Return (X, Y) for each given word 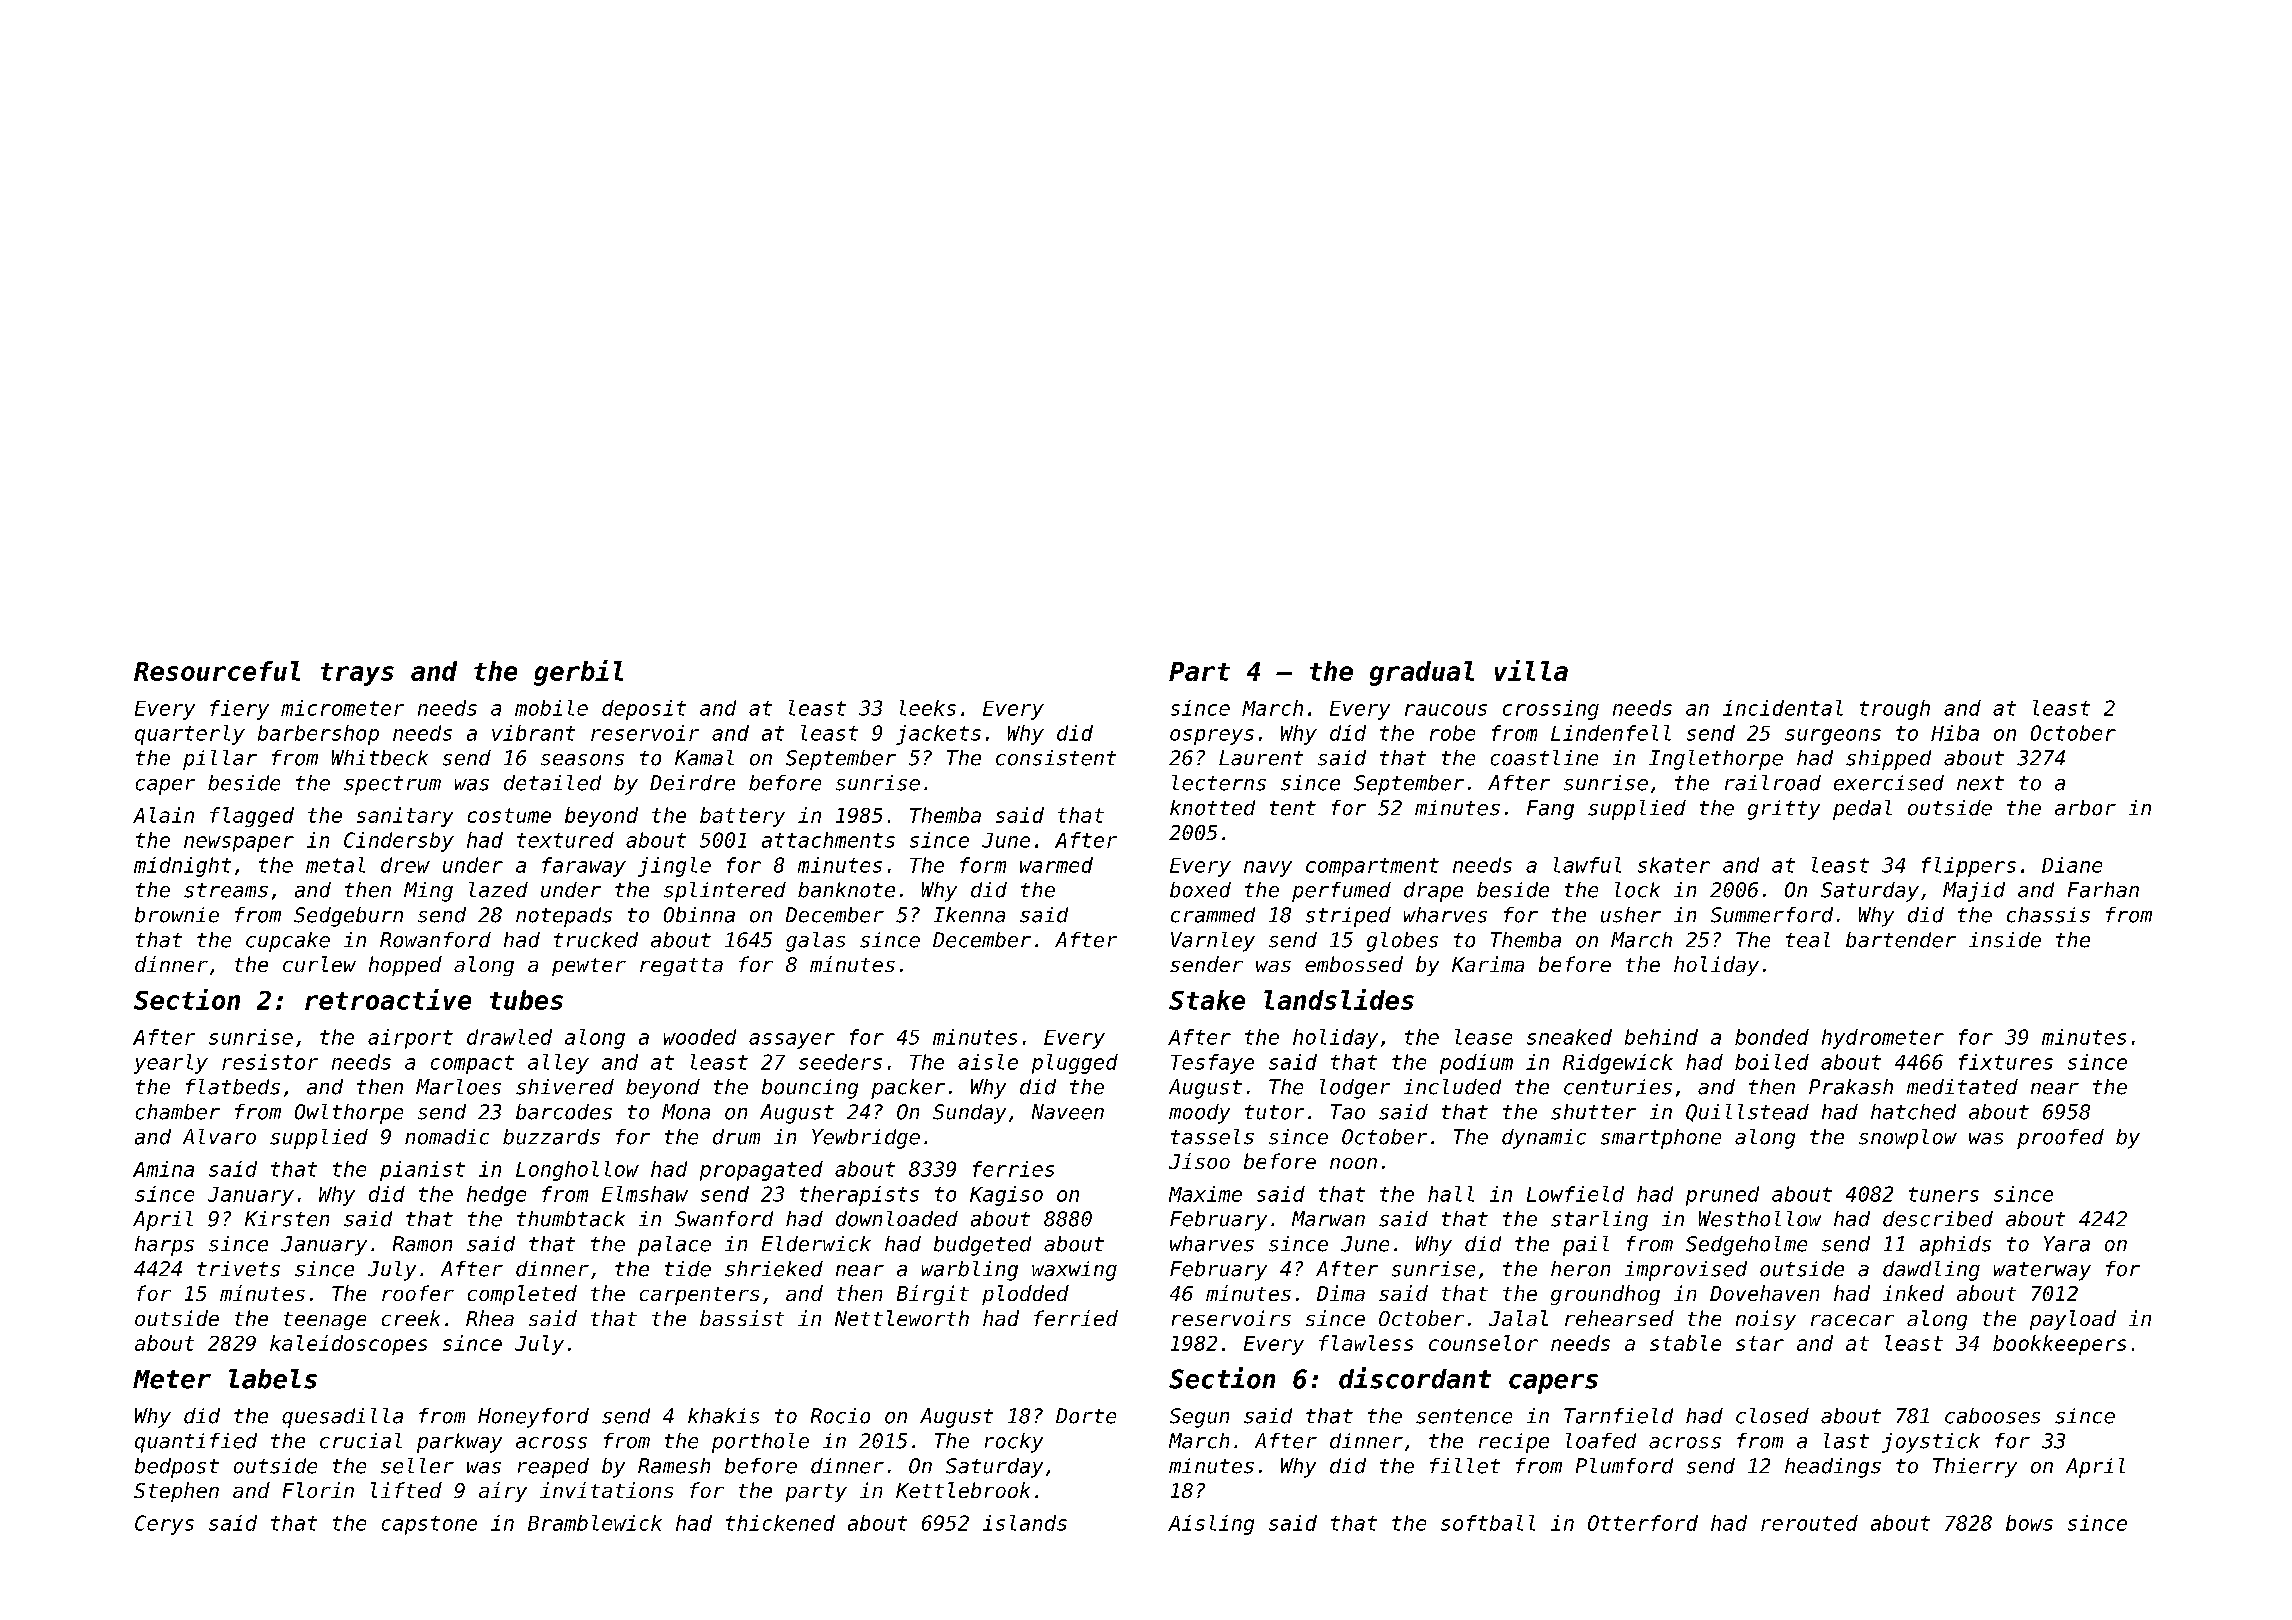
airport (410, 1039)
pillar (220, 760)
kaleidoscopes (348, 1345)
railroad (1773, 783)
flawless (1366, 1343)
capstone (429, 1525)
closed (1772, 1416)
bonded (1772, 1037)
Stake (1207, 1000)
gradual (1422, 673)
